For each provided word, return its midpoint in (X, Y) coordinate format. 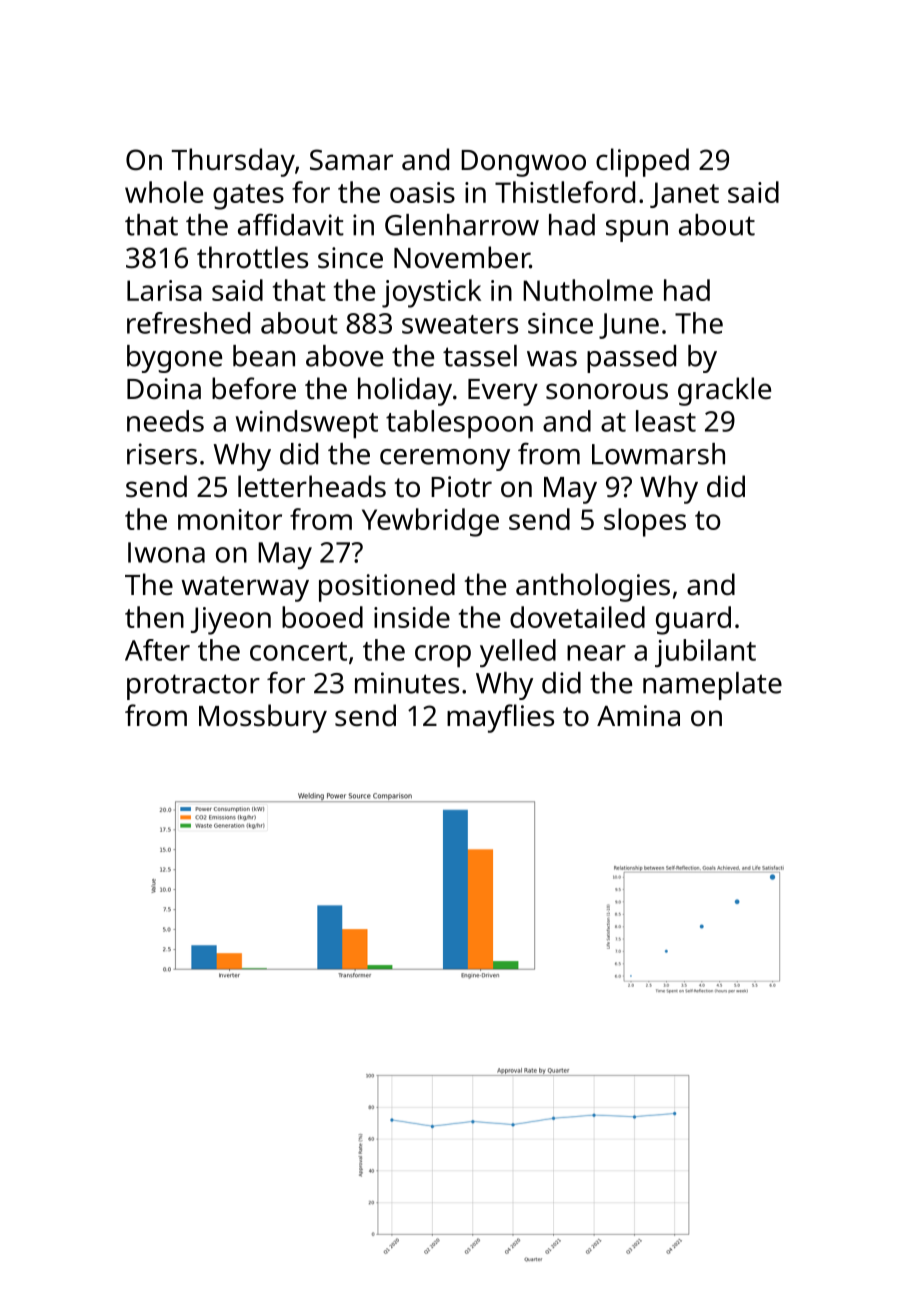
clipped (642, 162)
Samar (351, 160)
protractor (193, 687)
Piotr (461, 487)
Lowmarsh (658, 454)
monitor (230, 519)
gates (248, 197)
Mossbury (263, 718)
